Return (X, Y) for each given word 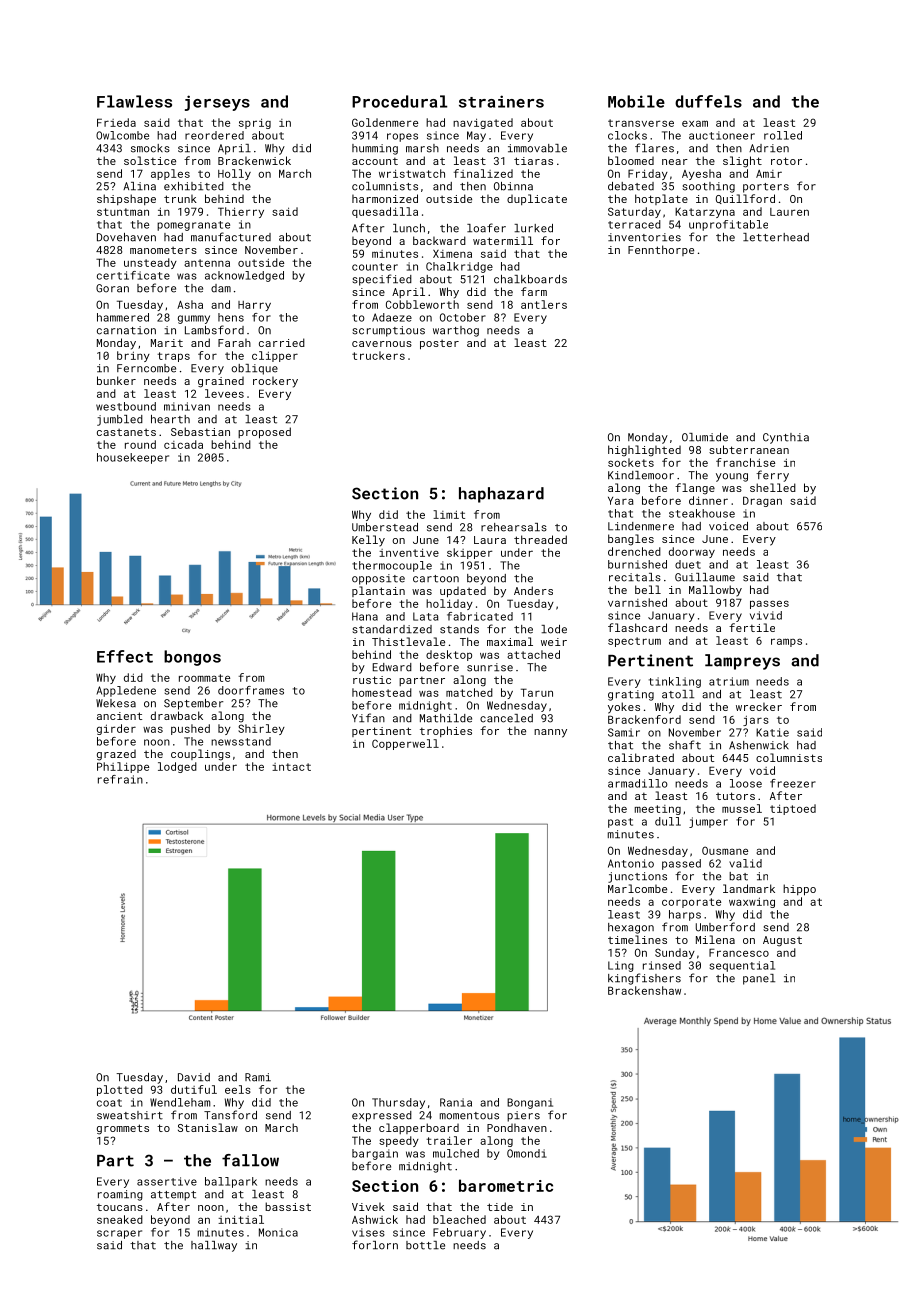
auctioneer (722, 135)
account (375, 161)
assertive (167, 1181)
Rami (258, 1077)
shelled (773, 487)
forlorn (375, 1245)
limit (449, 514)
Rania (456, 1102)
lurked (533, 228)
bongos (192, 658)
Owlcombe (122, 135)
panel (759, 979)
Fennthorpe (661, 250)
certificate (133, 275)
